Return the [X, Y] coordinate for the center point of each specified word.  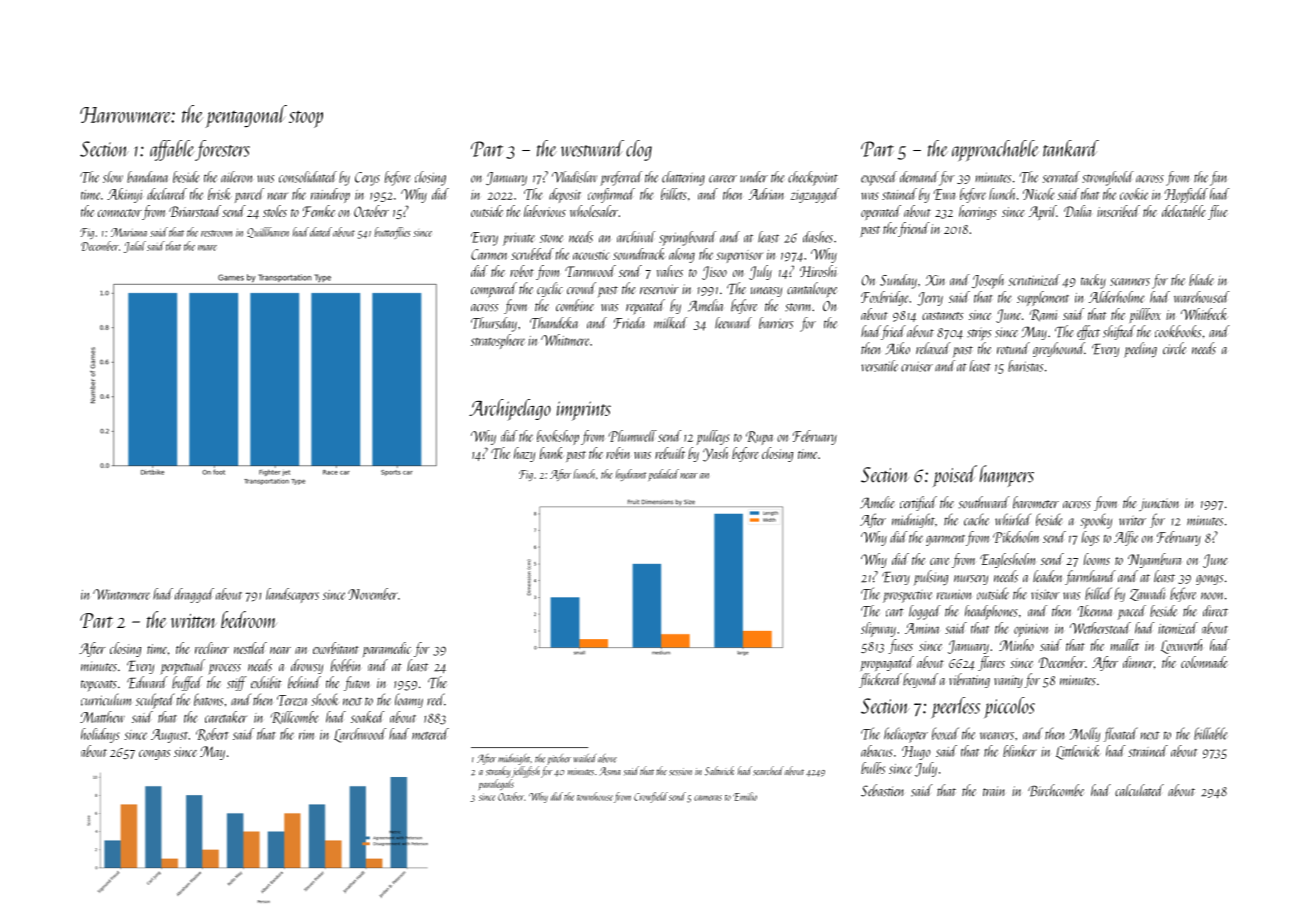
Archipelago [510, 410]
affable [172, 150]
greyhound [1059, 349]
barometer [1036, 502]
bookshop [558, 437]
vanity [1008, 681]
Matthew [102, 717]
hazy [524, 454]
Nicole [1038, 194]
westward [592, 148]
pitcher [559, 759]
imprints [584, 411]
